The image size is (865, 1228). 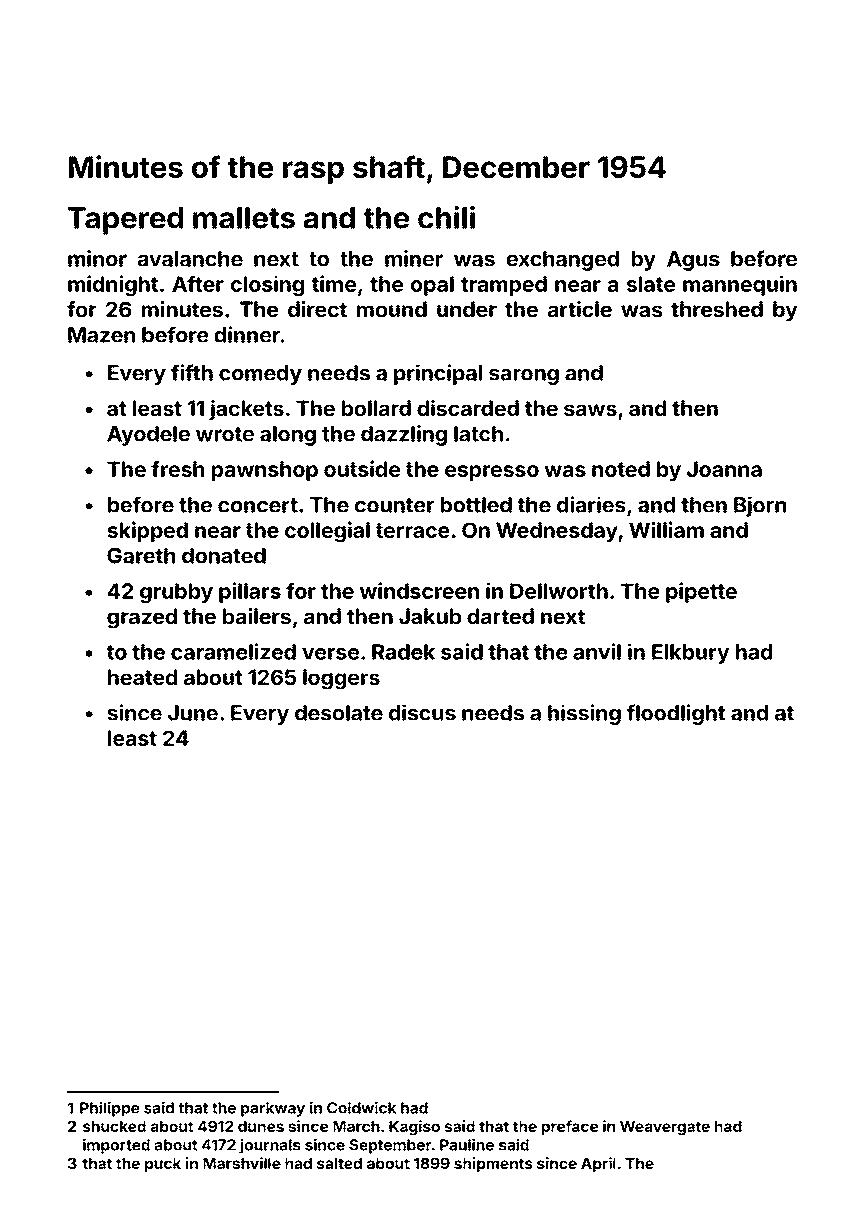 I want to click on collegial, so click(x=327, y=532).
